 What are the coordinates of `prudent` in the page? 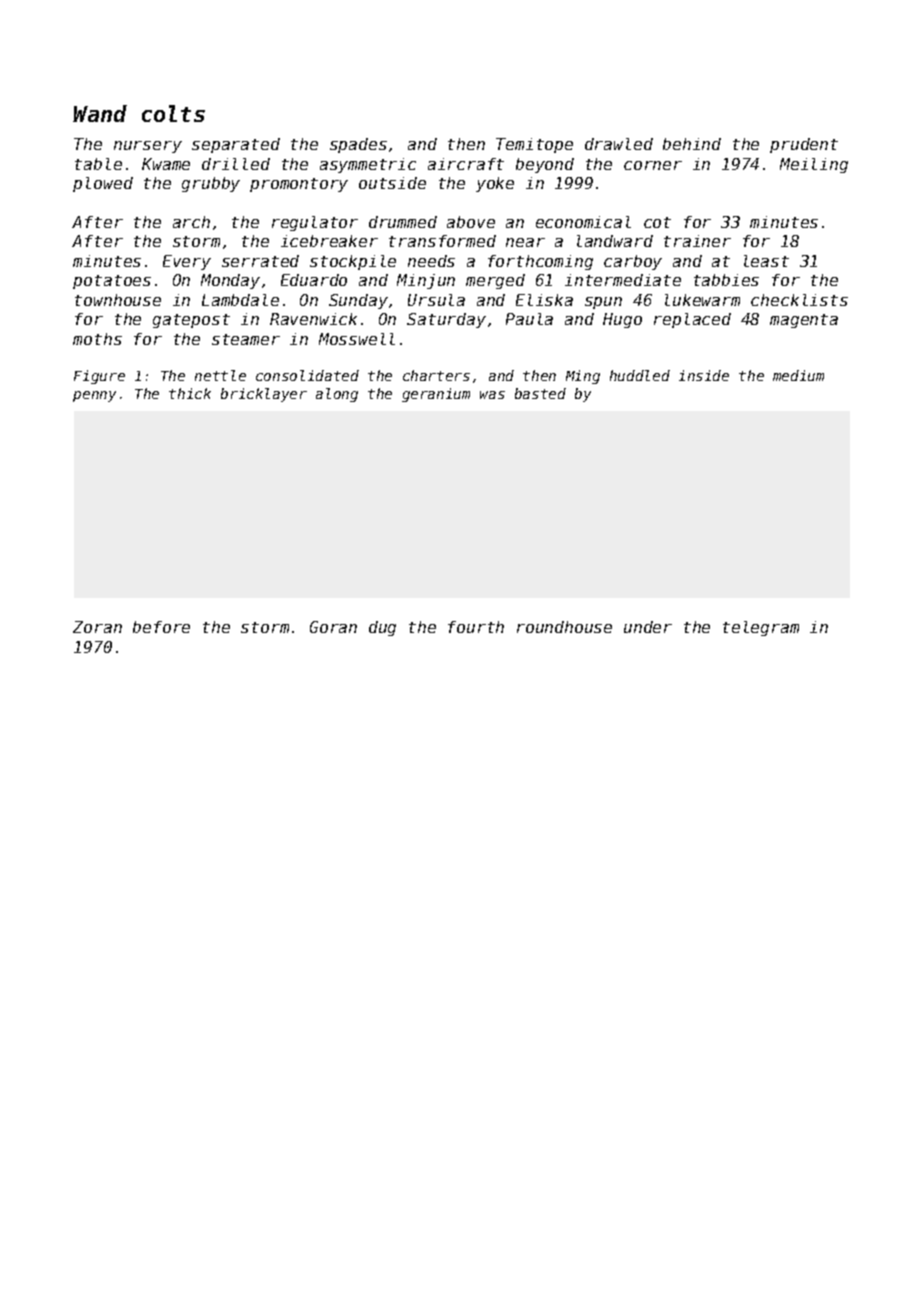 It's located at (804, 145).
